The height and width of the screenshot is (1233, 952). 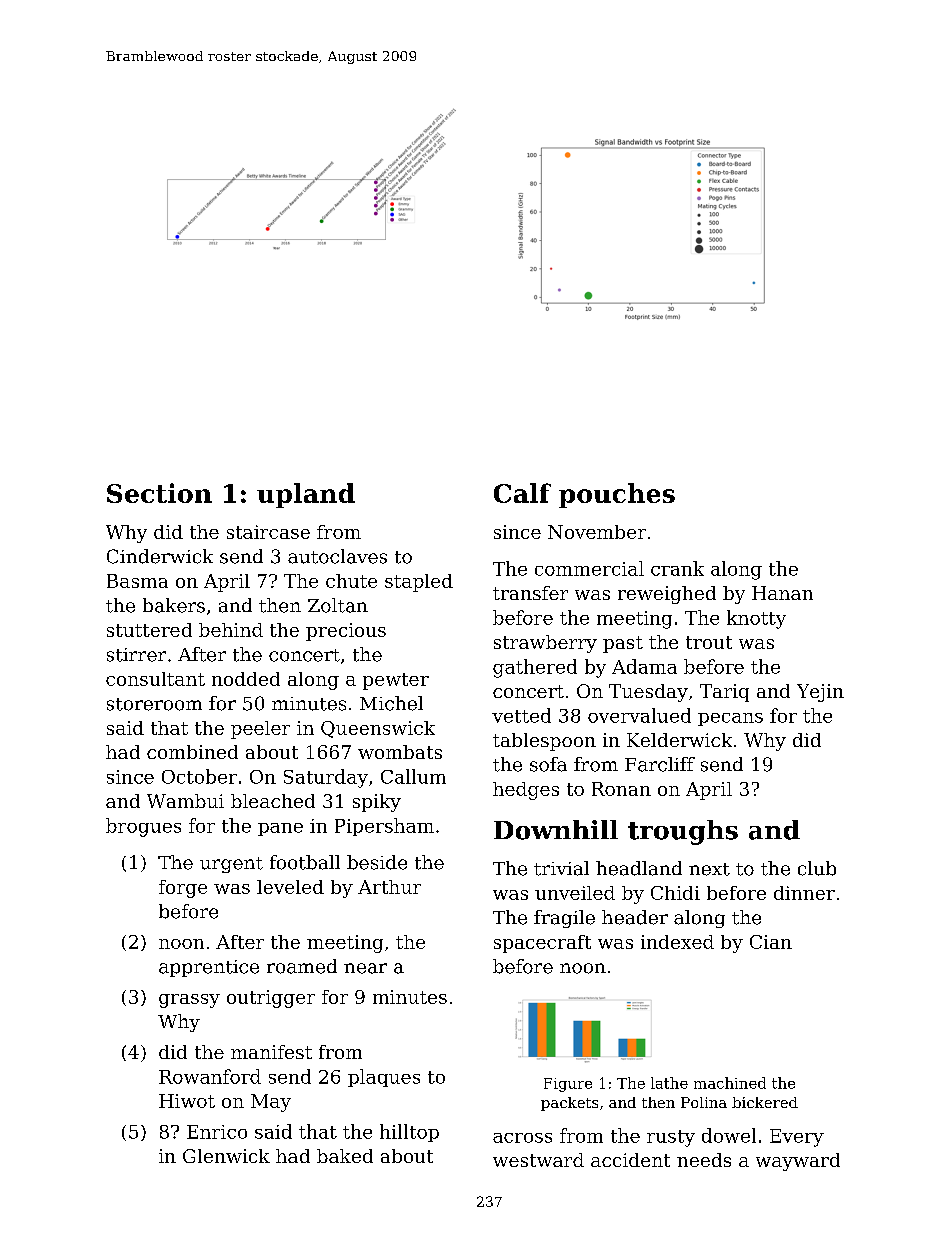 What do you see at coordinates (771, 942) in the screenshot?
I see `Cian` at bounding box center [771, 942].
